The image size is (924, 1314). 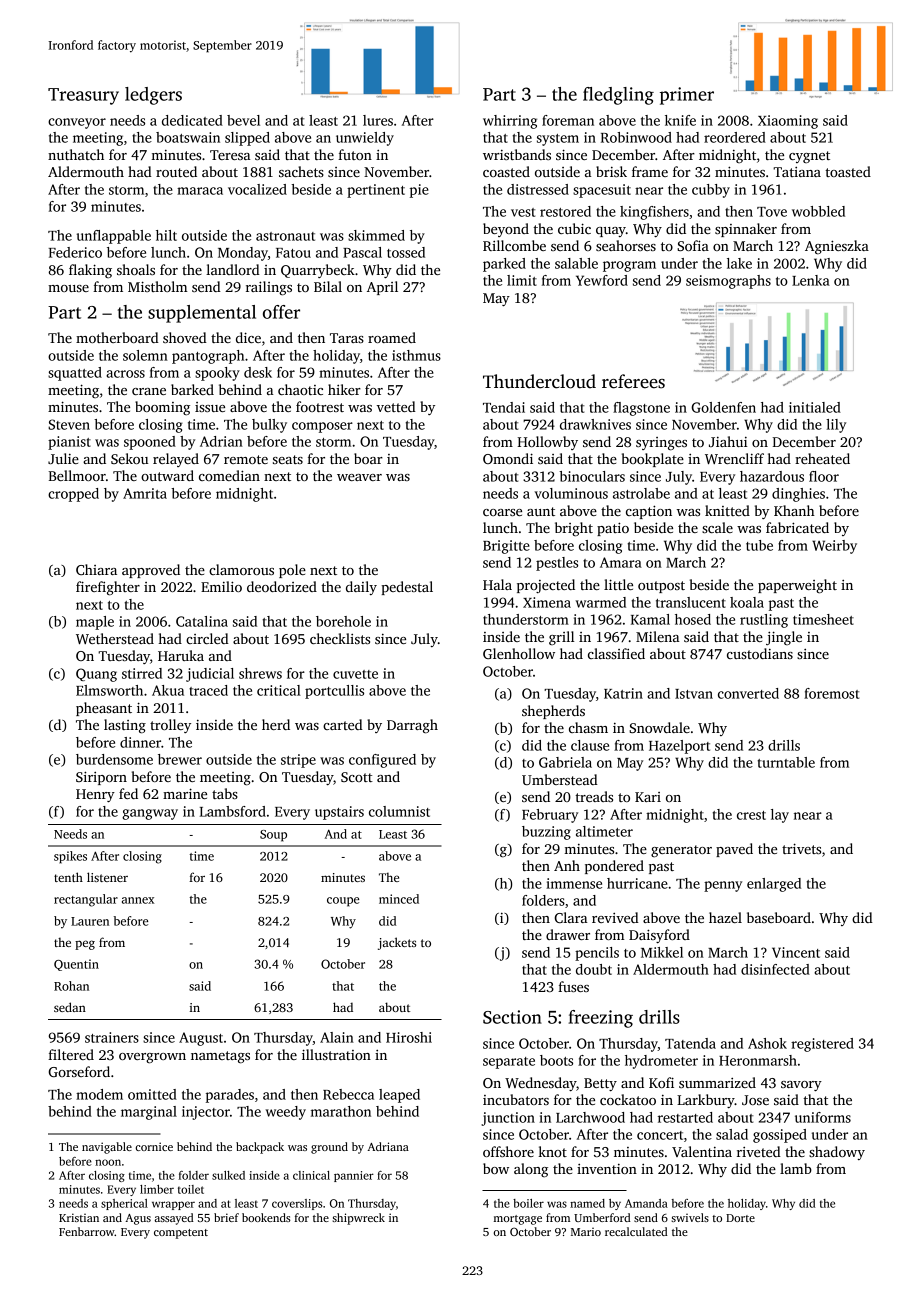 What do you see at coordinates (136, 269) in the page?
I see `shoals` at bounding box center [136, 269].
